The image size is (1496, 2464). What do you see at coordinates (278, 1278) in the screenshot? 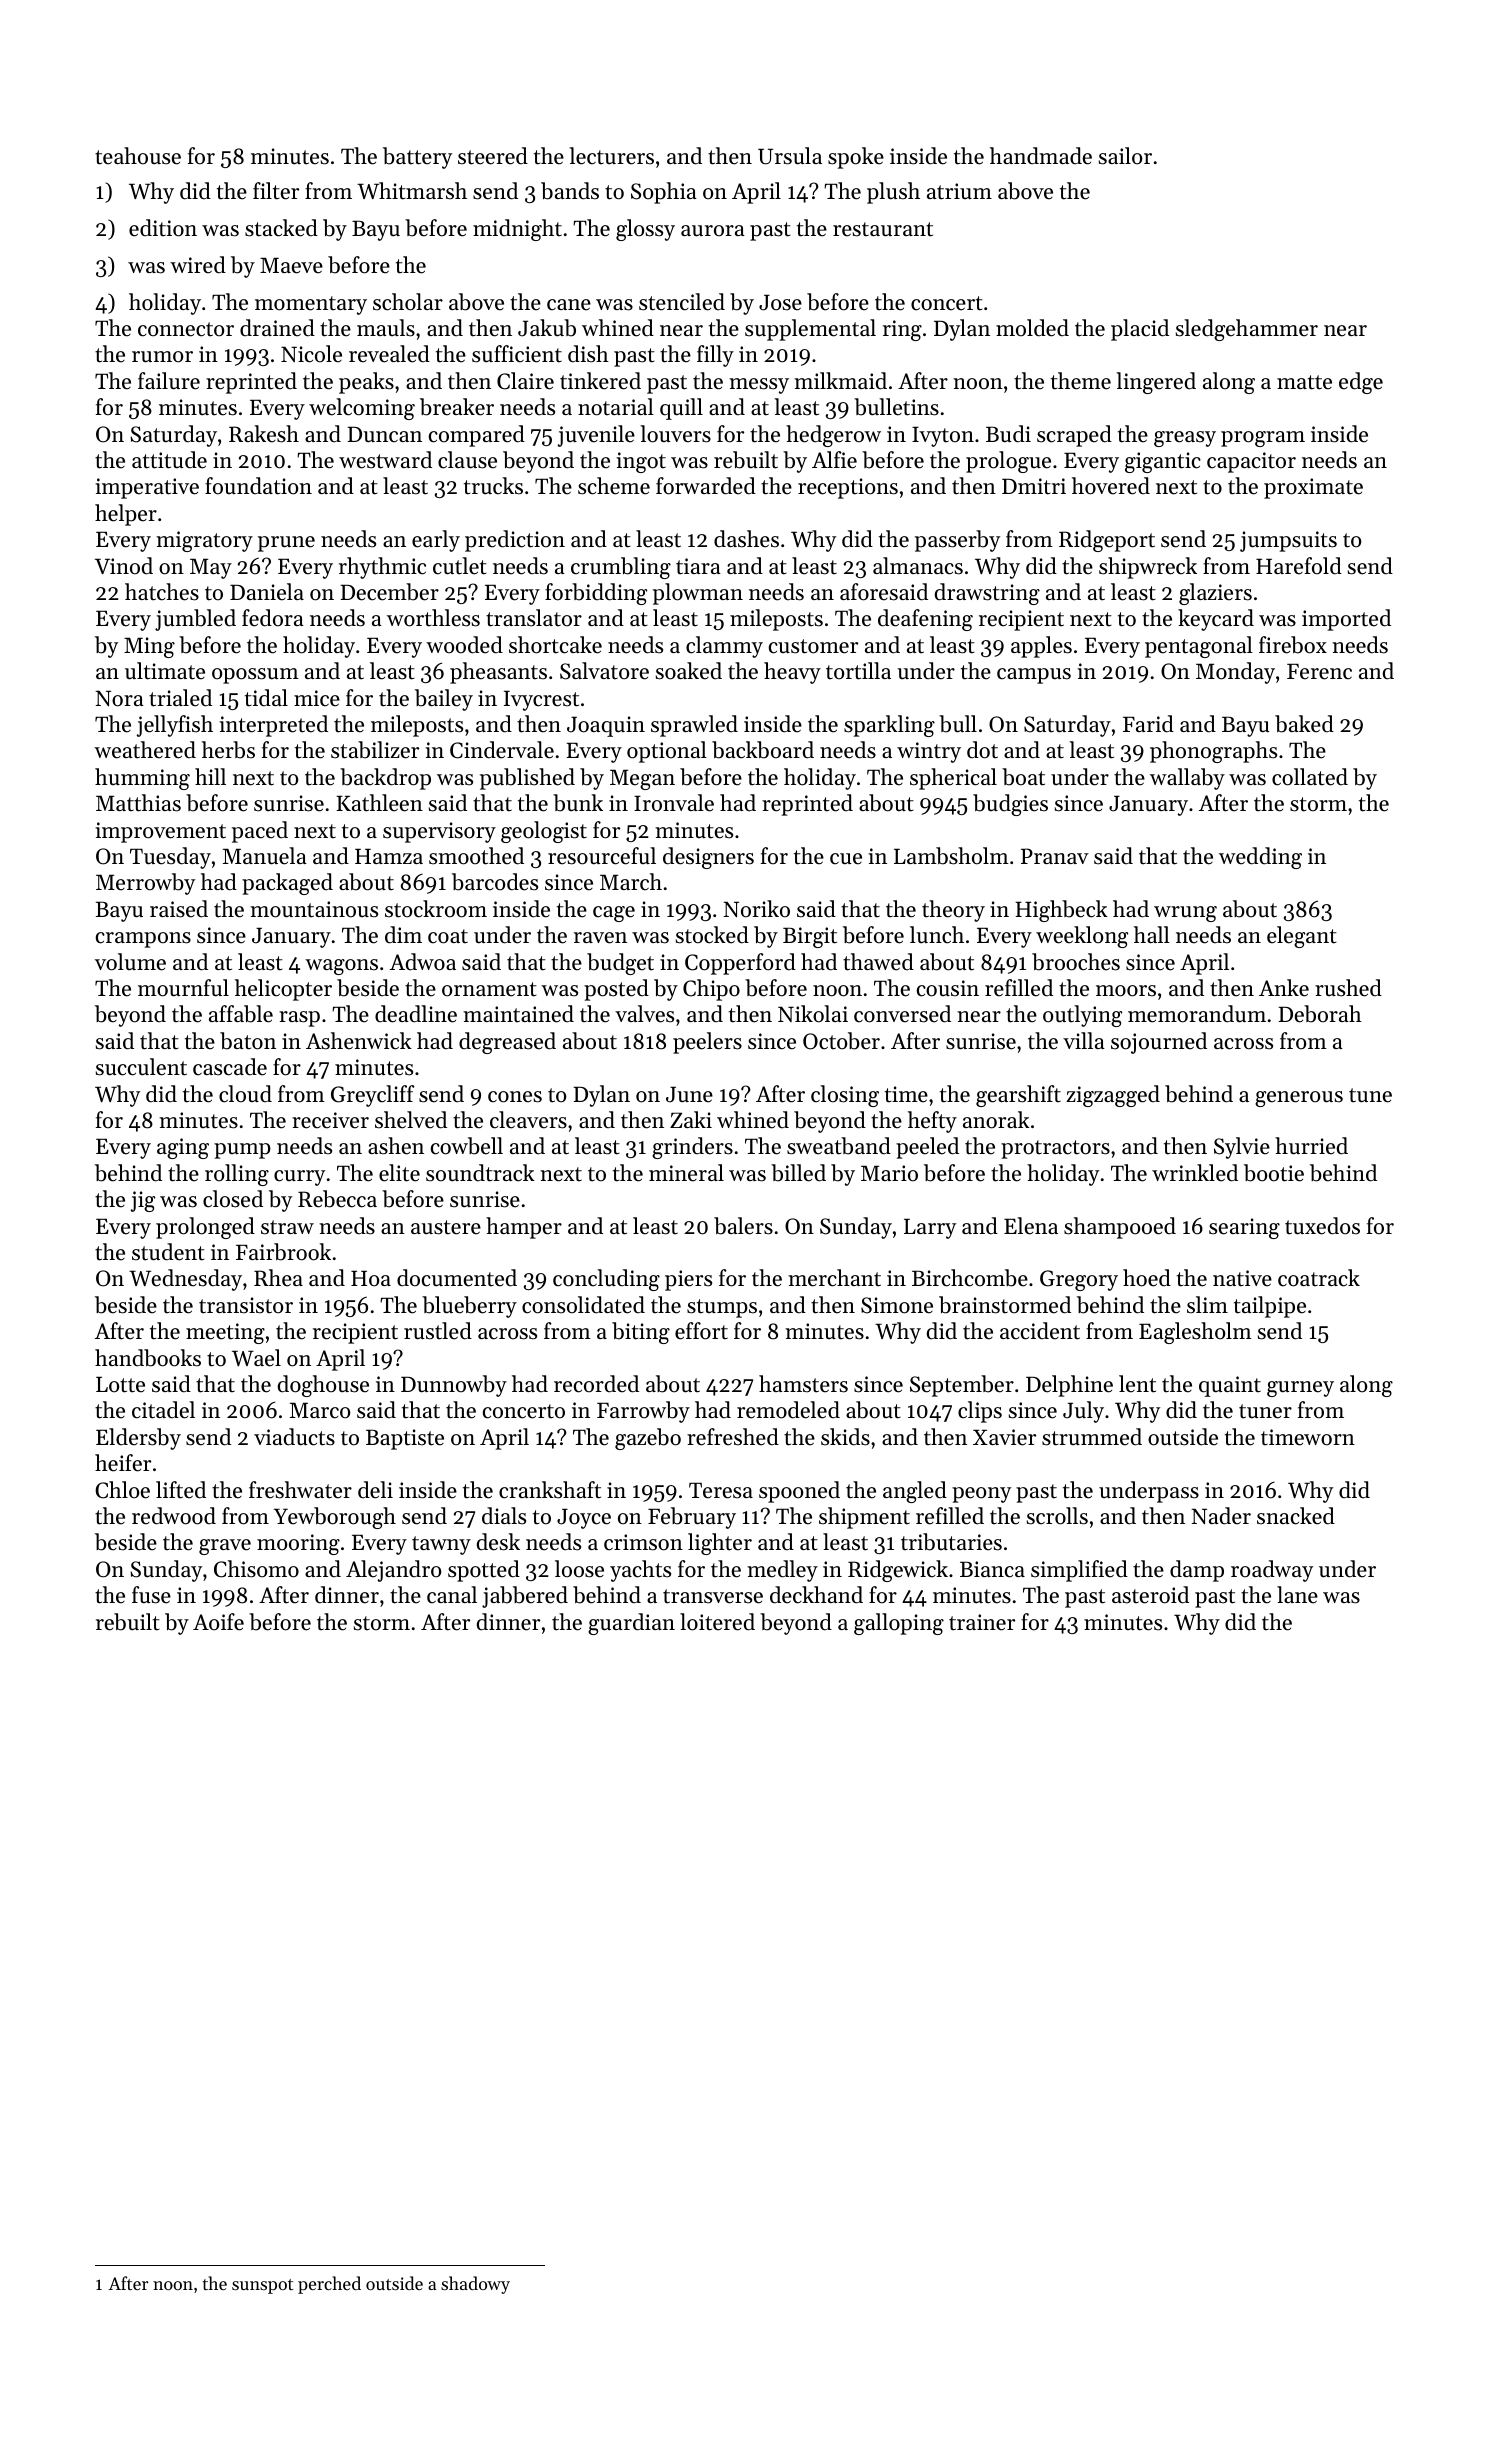
I see `Rhea` at bounding box center [278, 1278].
